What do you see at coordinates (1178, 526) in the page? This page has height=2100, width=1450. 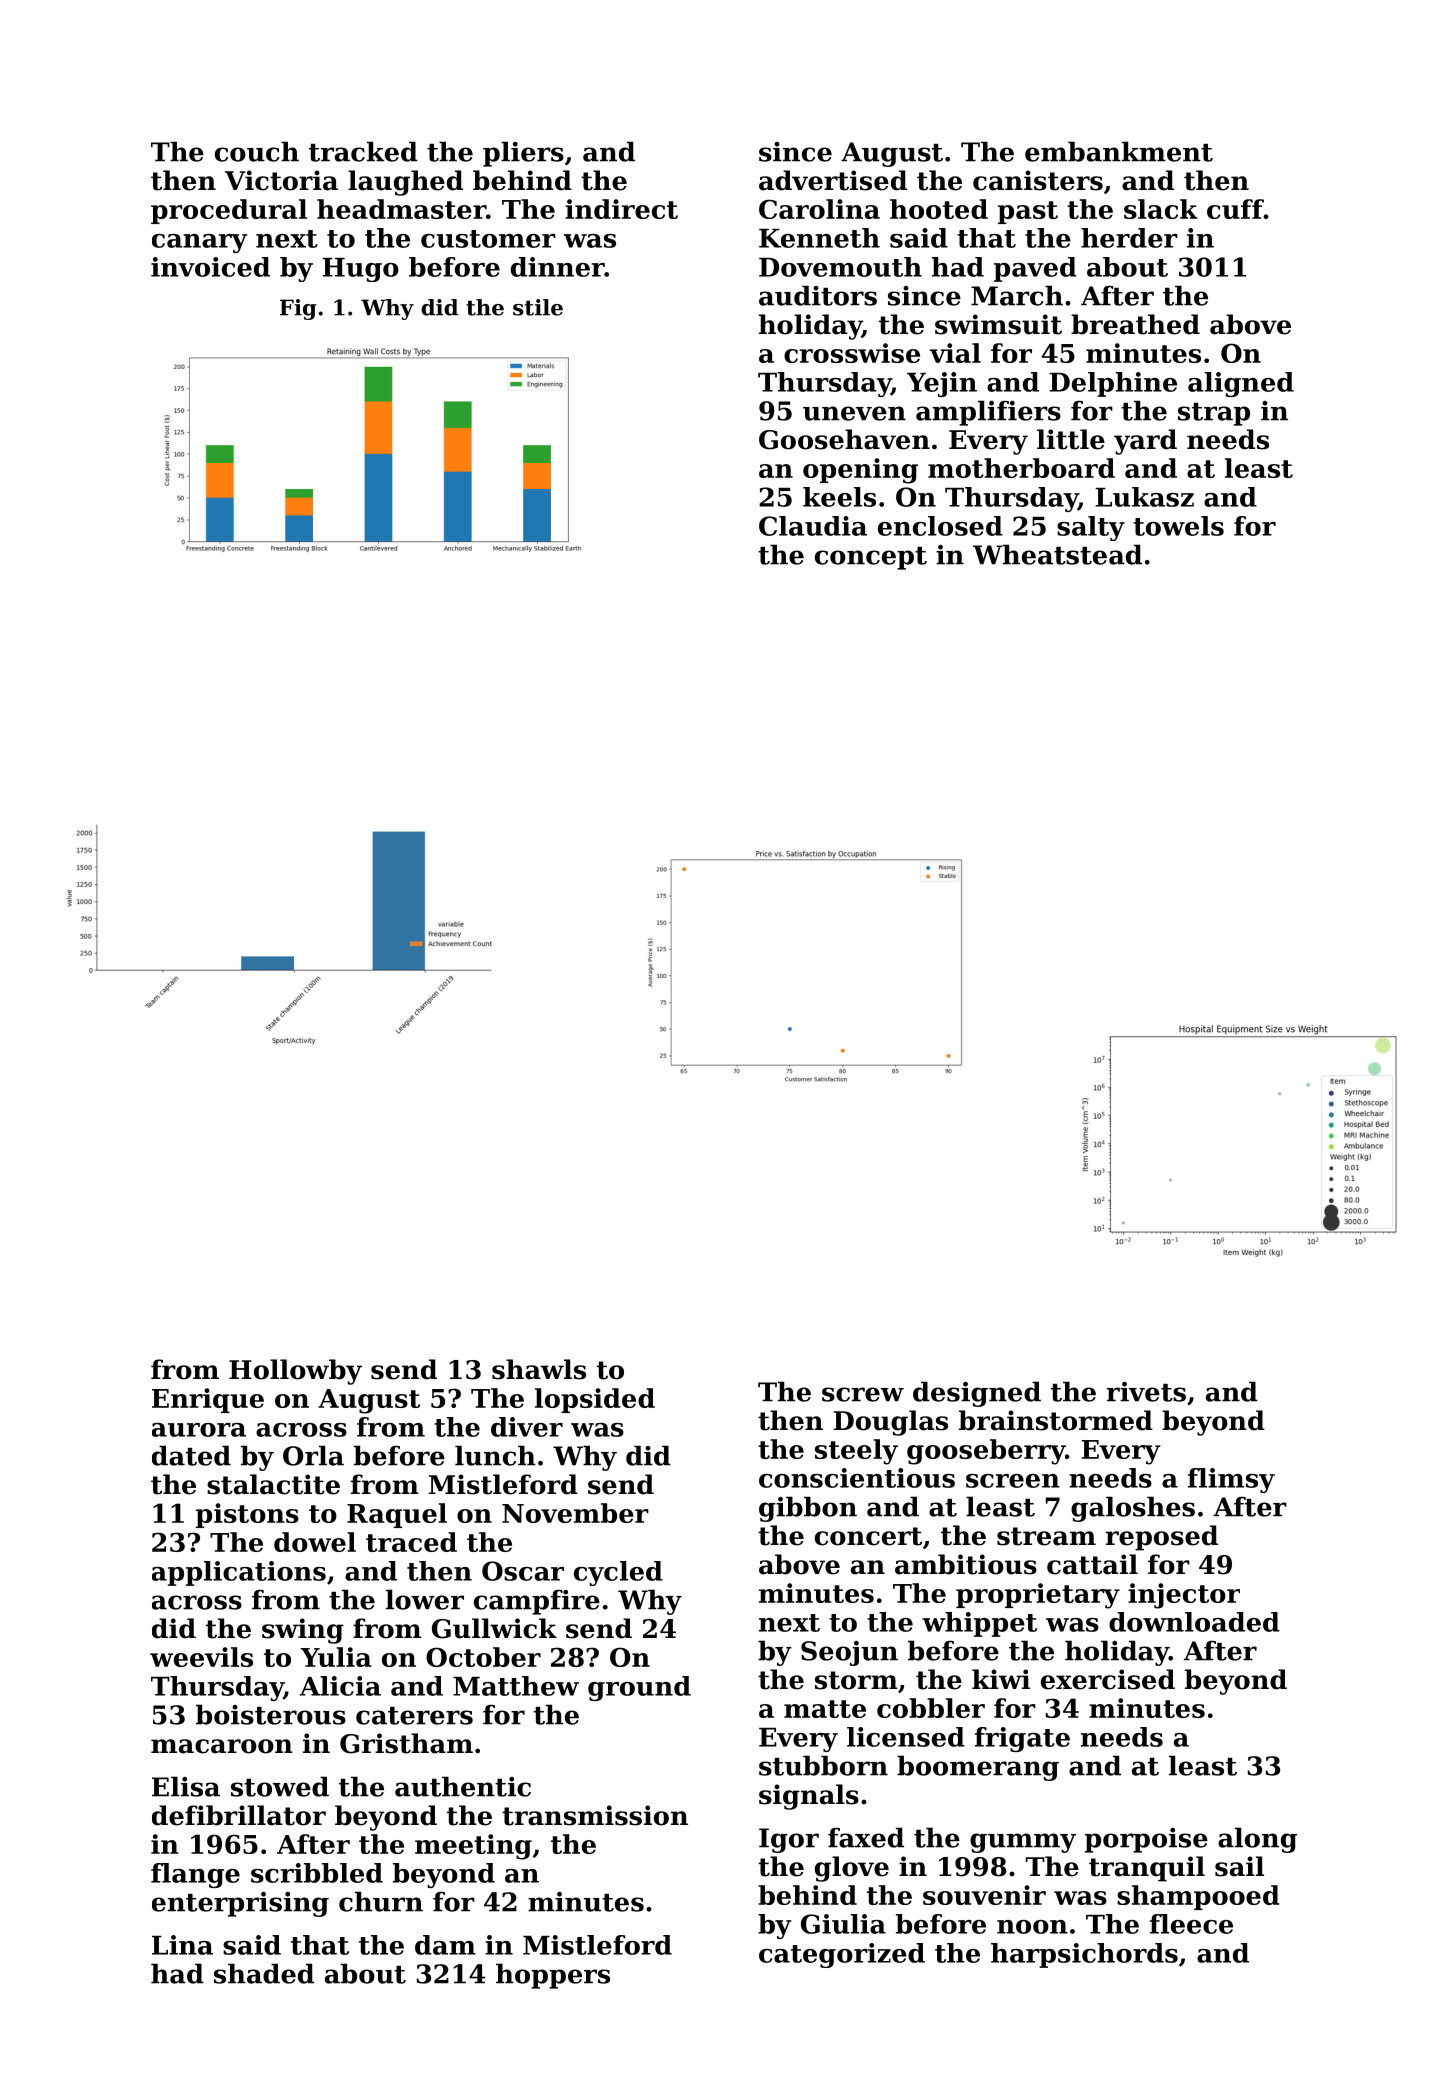 I see `towels` at bounding box center [1178, 526].
